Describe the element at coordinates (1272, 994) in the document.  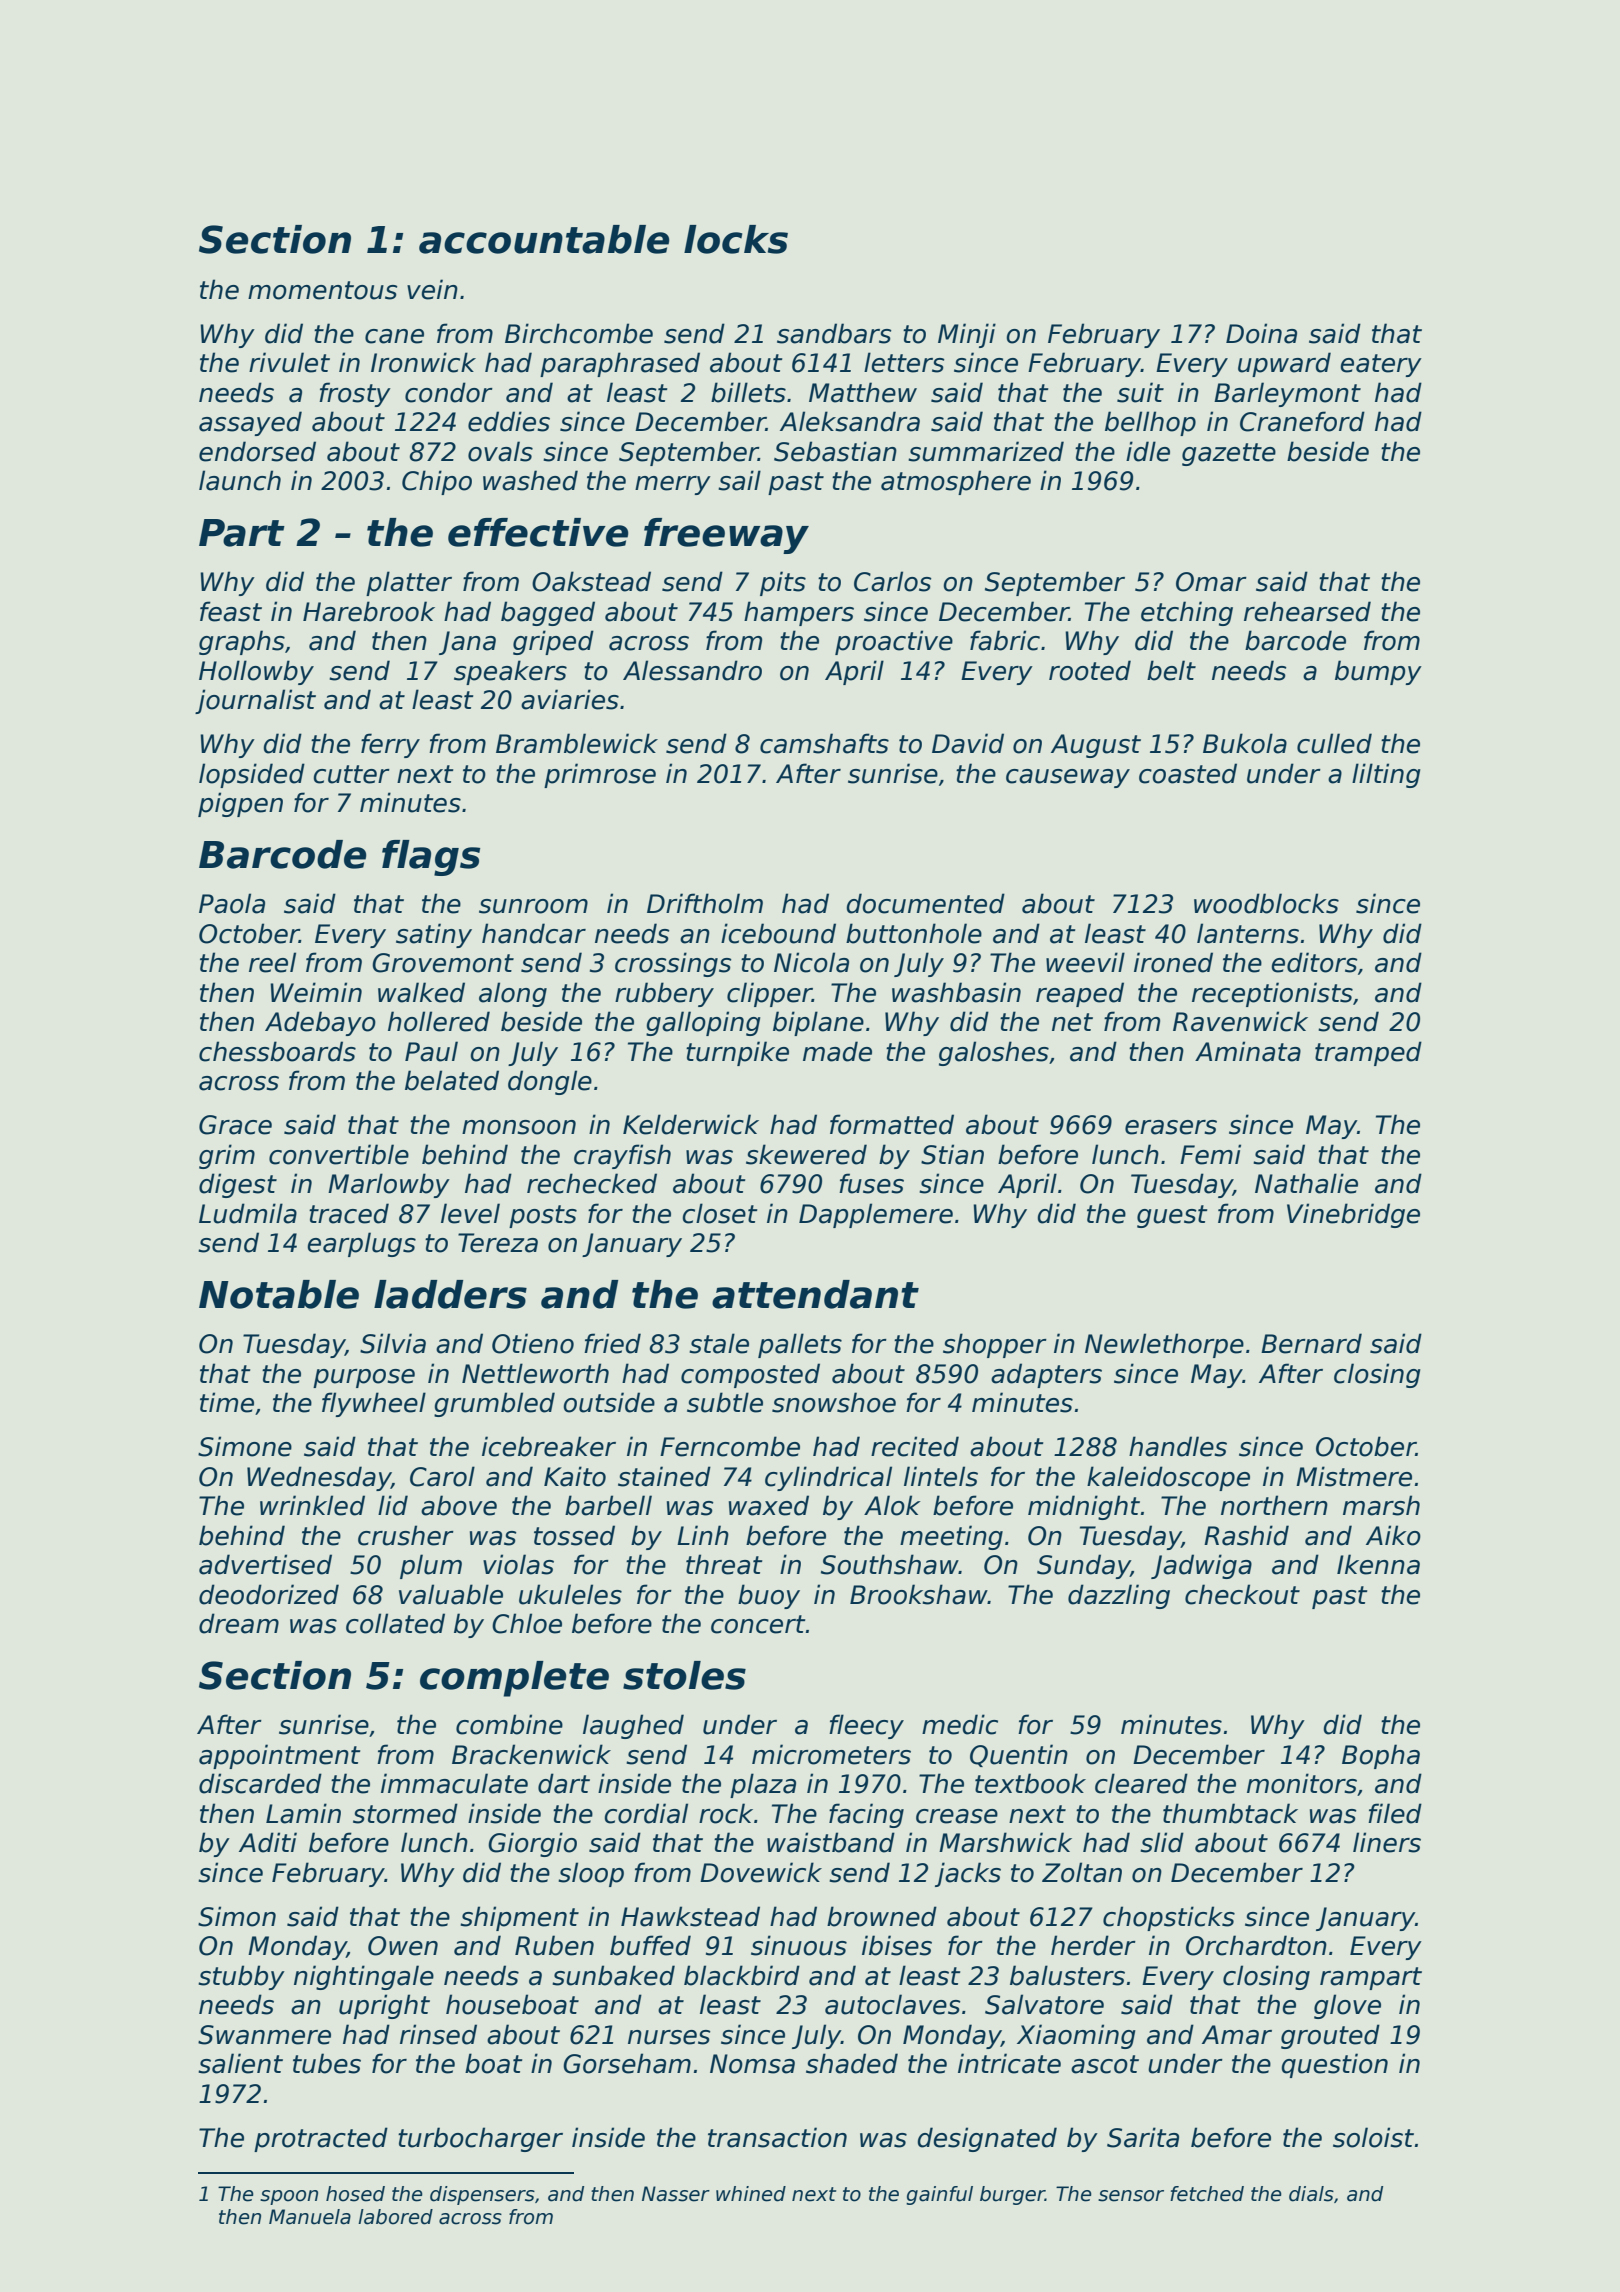
I see `receptionists` at that location.
